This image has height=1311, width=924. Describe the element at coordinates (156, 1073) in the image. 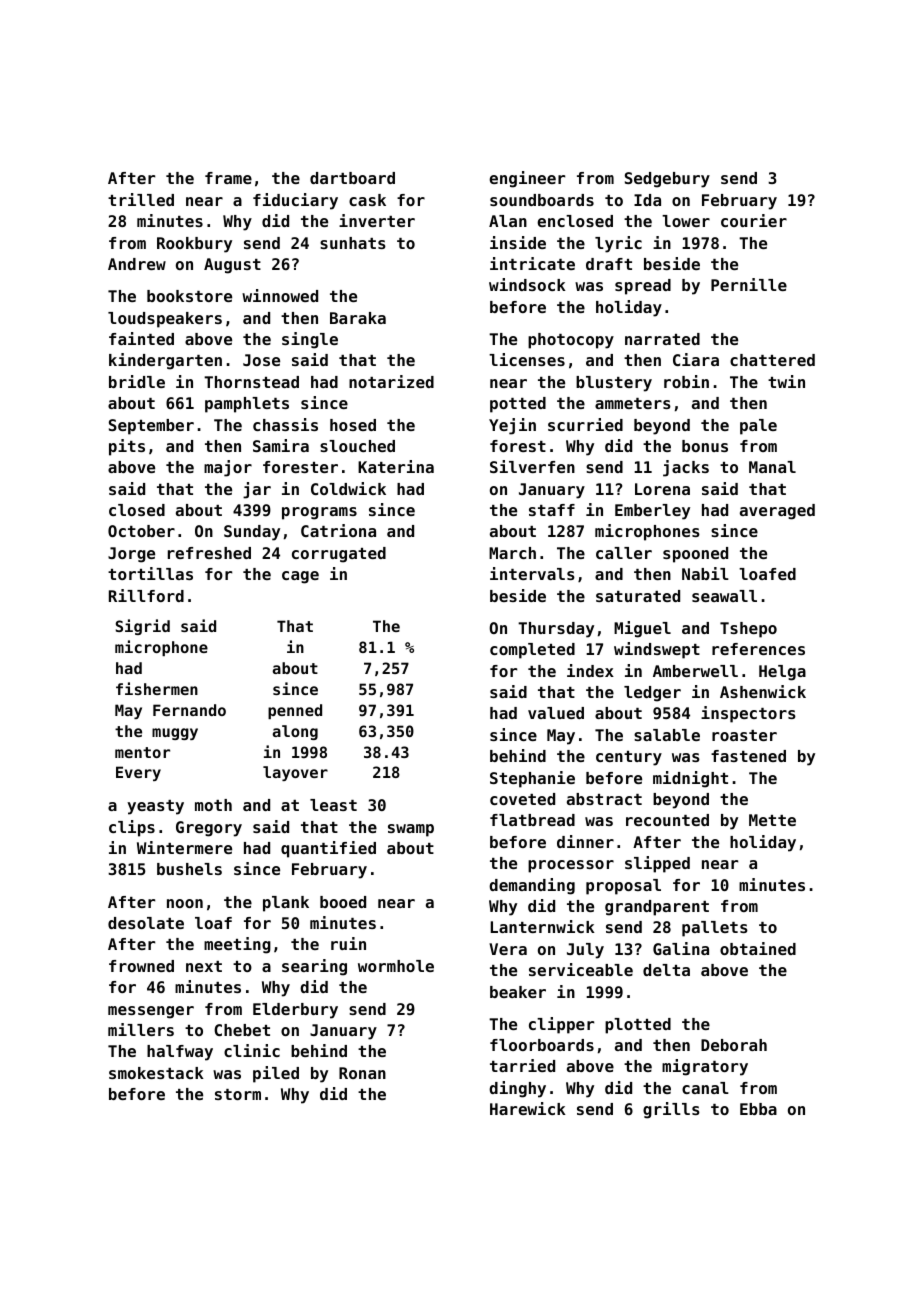

I see `smokestack` at that location.
